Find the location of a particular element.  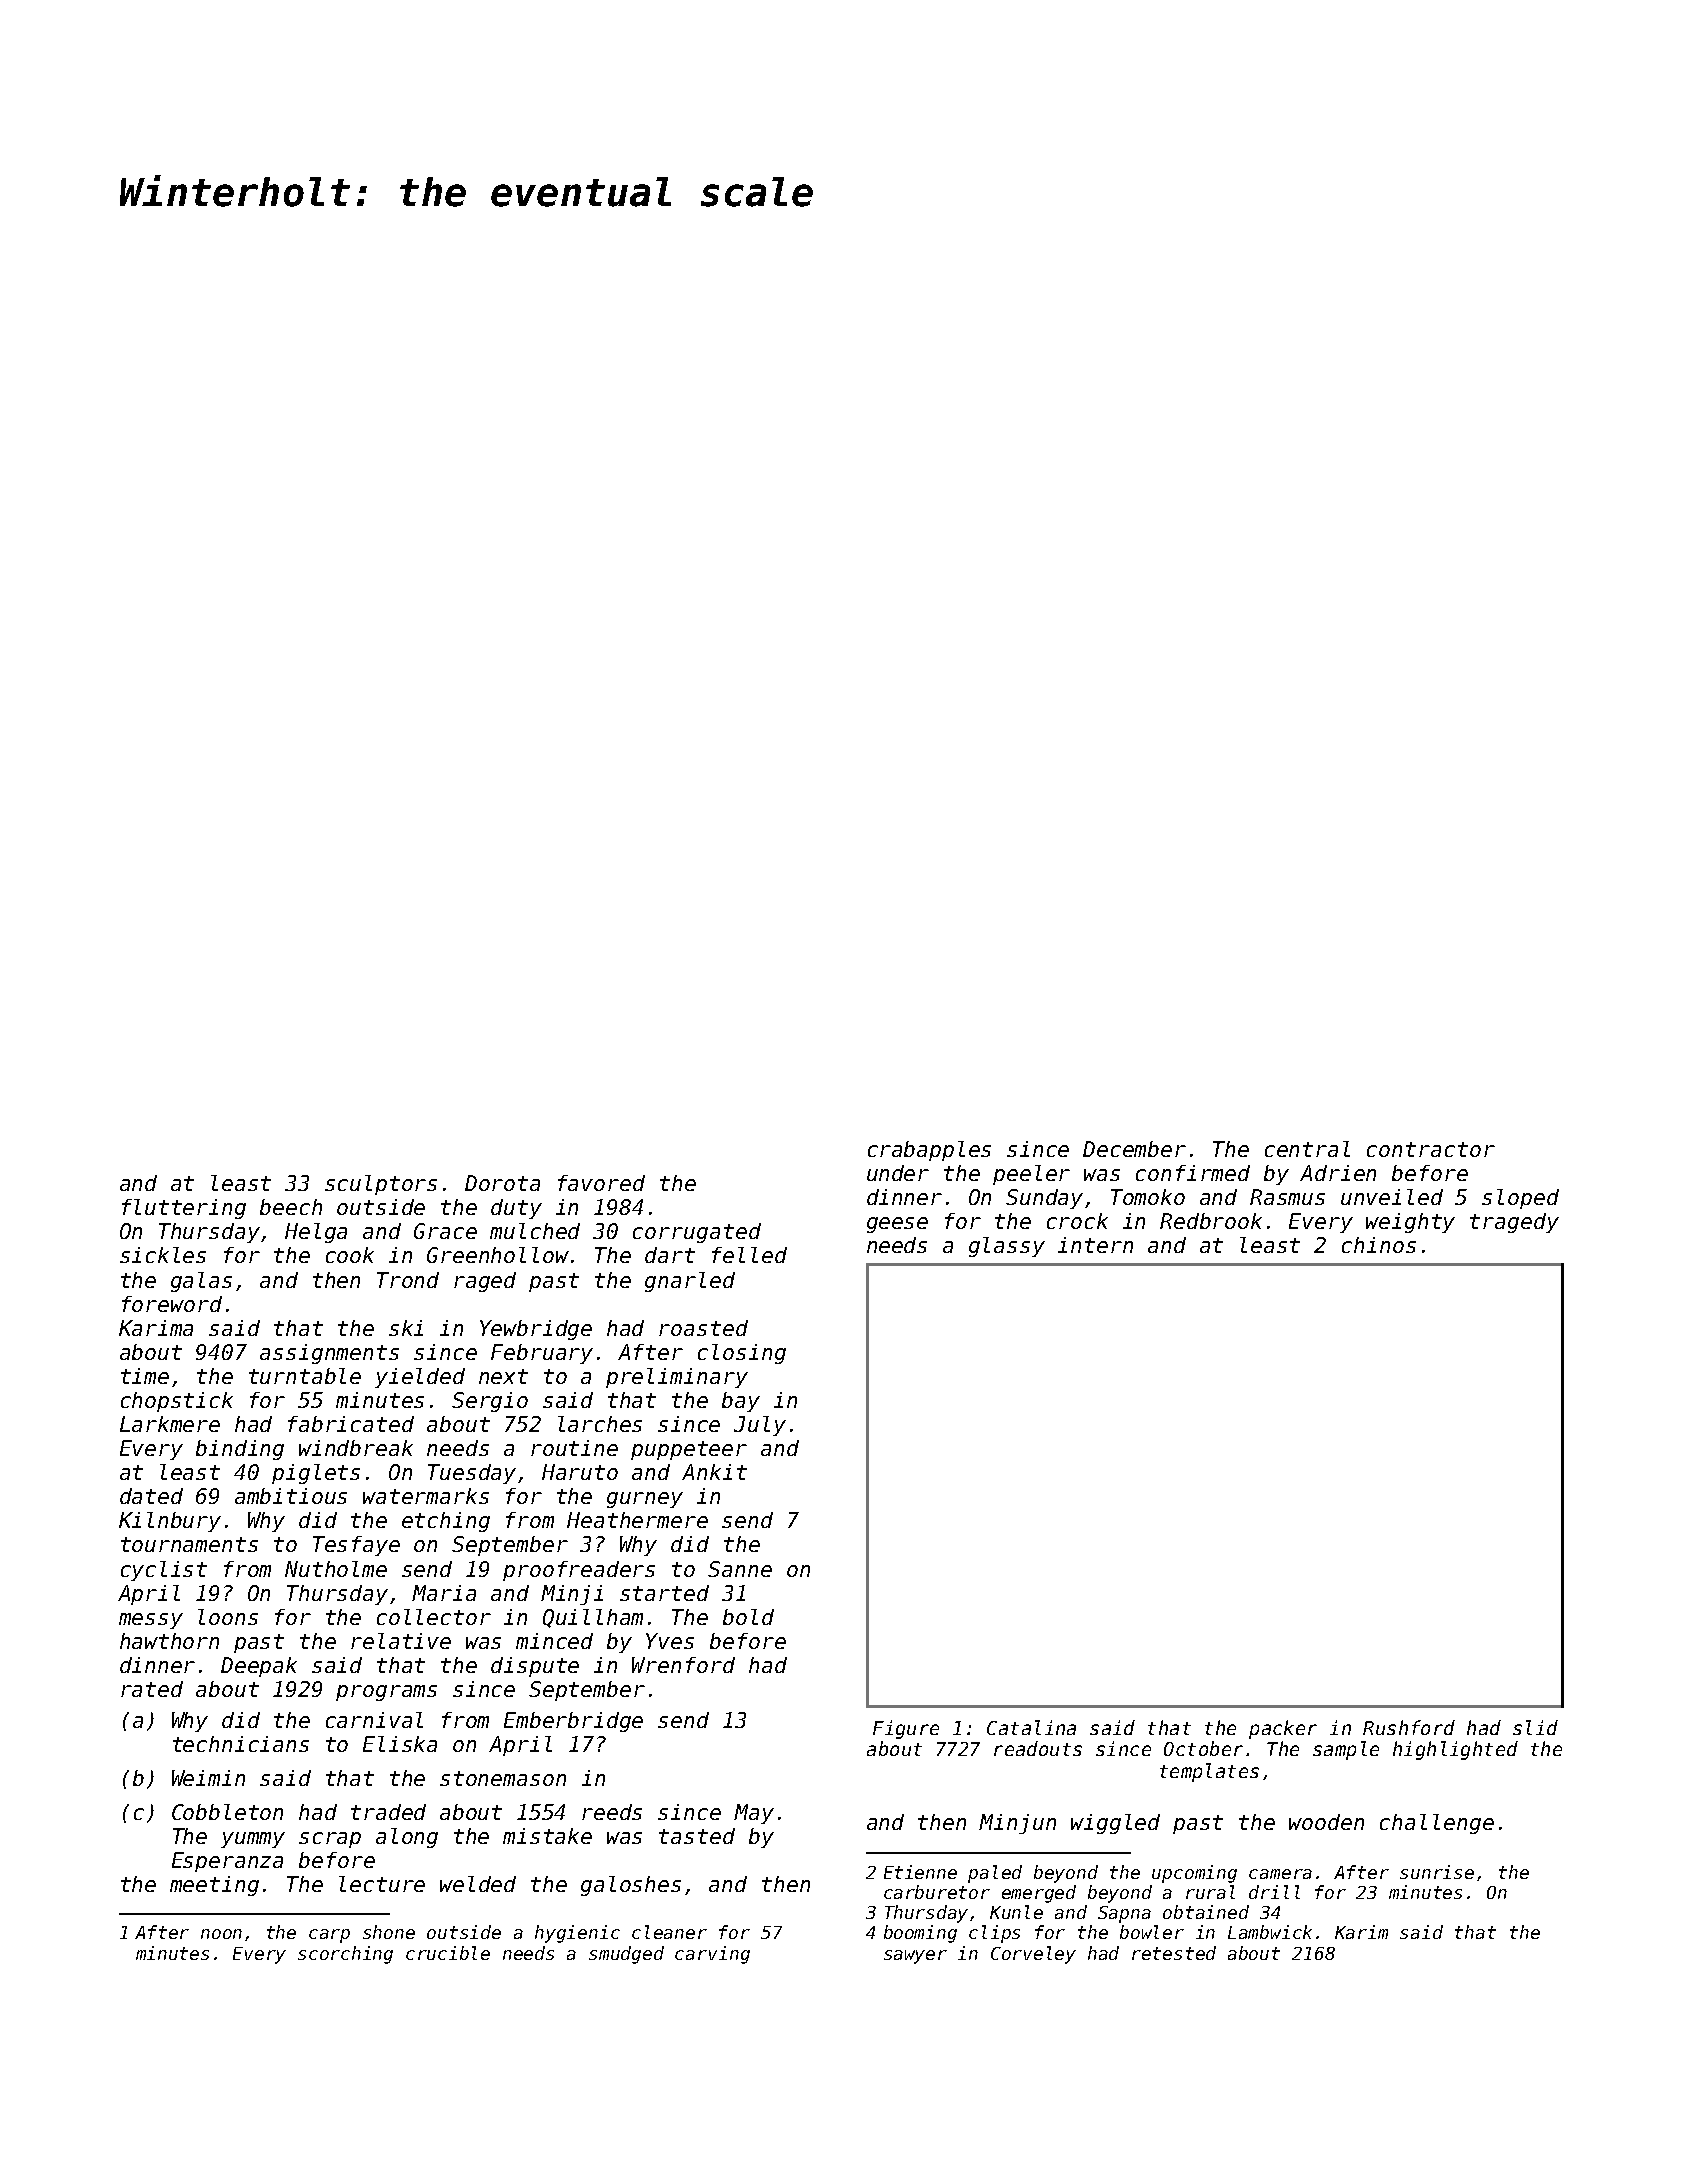

meeting is located at coordinates (214, 1886).
